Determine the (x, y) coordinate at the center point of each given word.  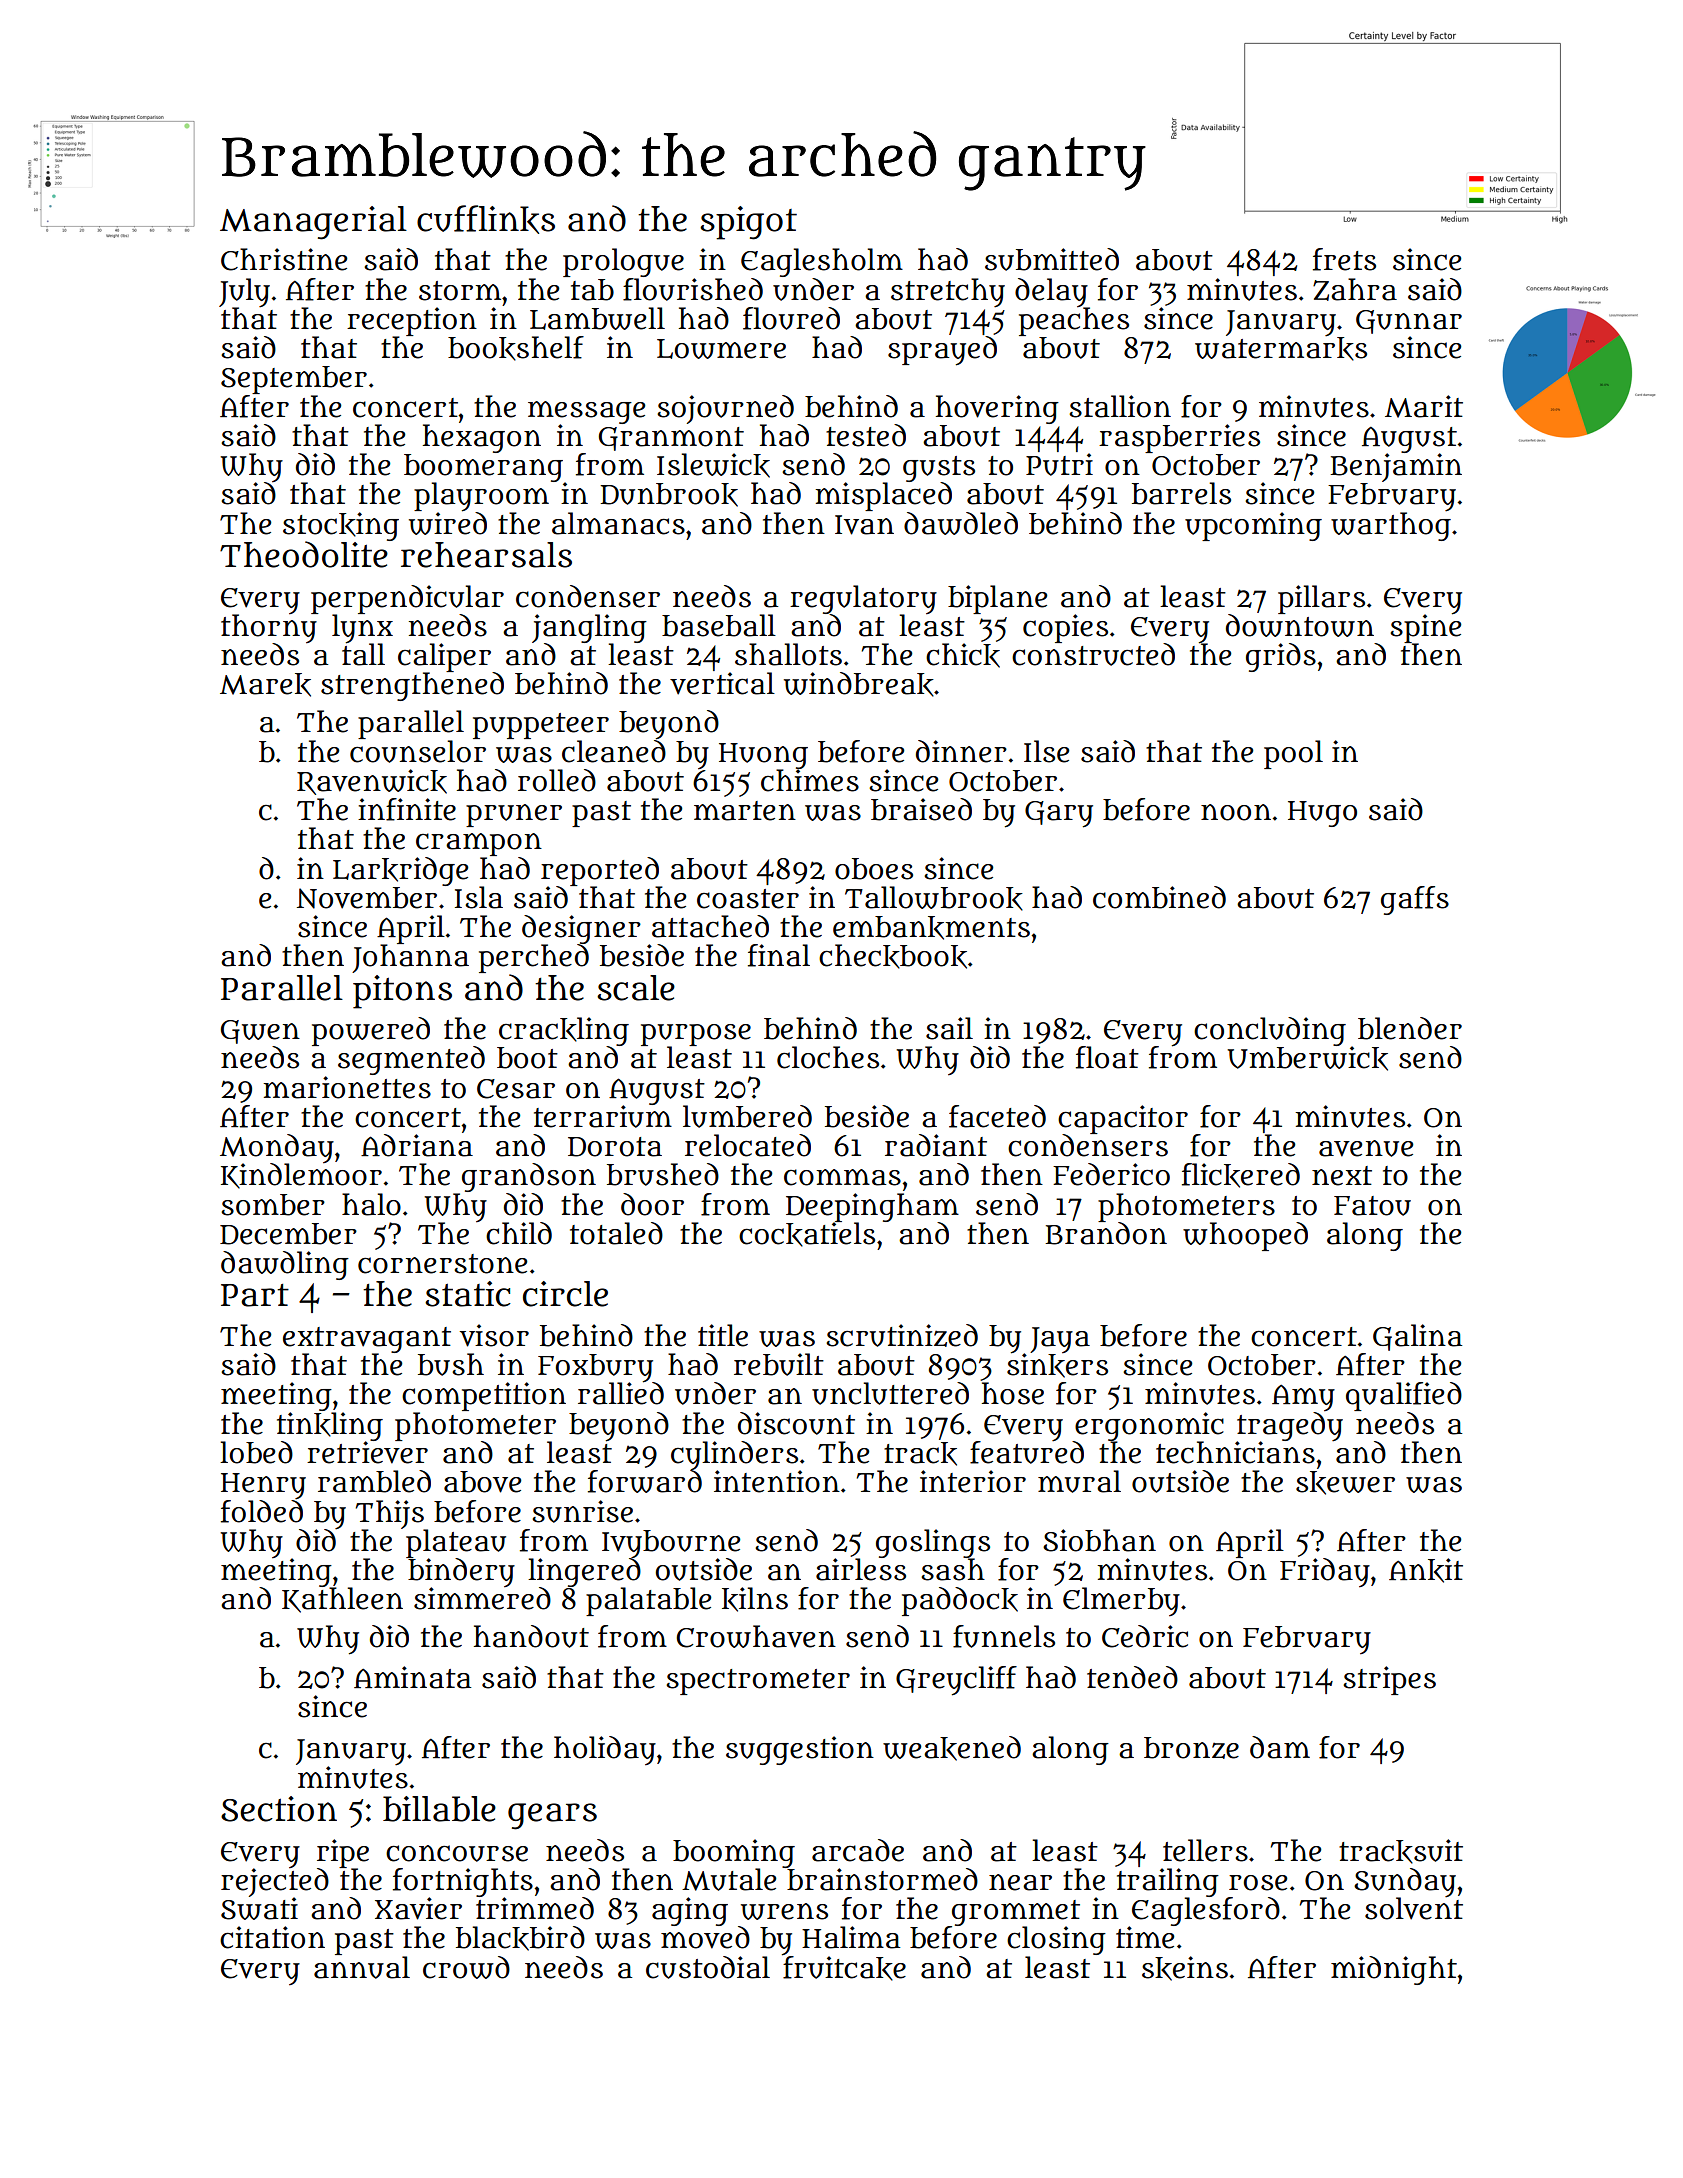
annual (362, 1967)
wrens (784, 1911)
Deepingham (872, 1207)
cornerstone (442, 1264)
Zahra (1355, 289)
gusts (939, 469)
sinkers (1057, 1365)
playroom (481, 497)
